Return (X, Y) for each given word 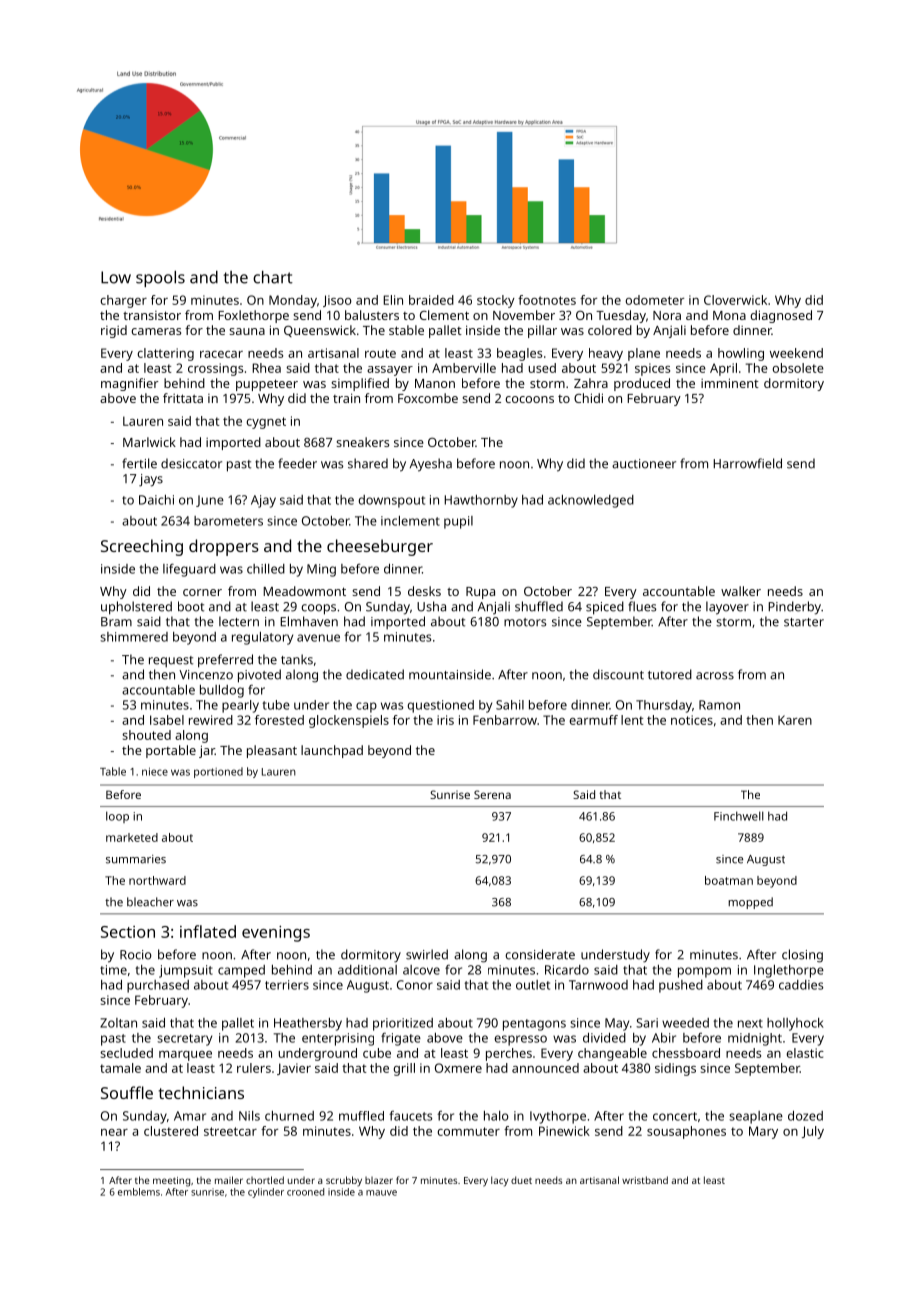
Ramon (719, 705)
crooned (305, 1192)
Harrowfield (747, 463)
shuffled (539, 606)
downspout (392, 501)
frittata (183, 398)
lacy (499, 1181)
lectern (239, 621)
